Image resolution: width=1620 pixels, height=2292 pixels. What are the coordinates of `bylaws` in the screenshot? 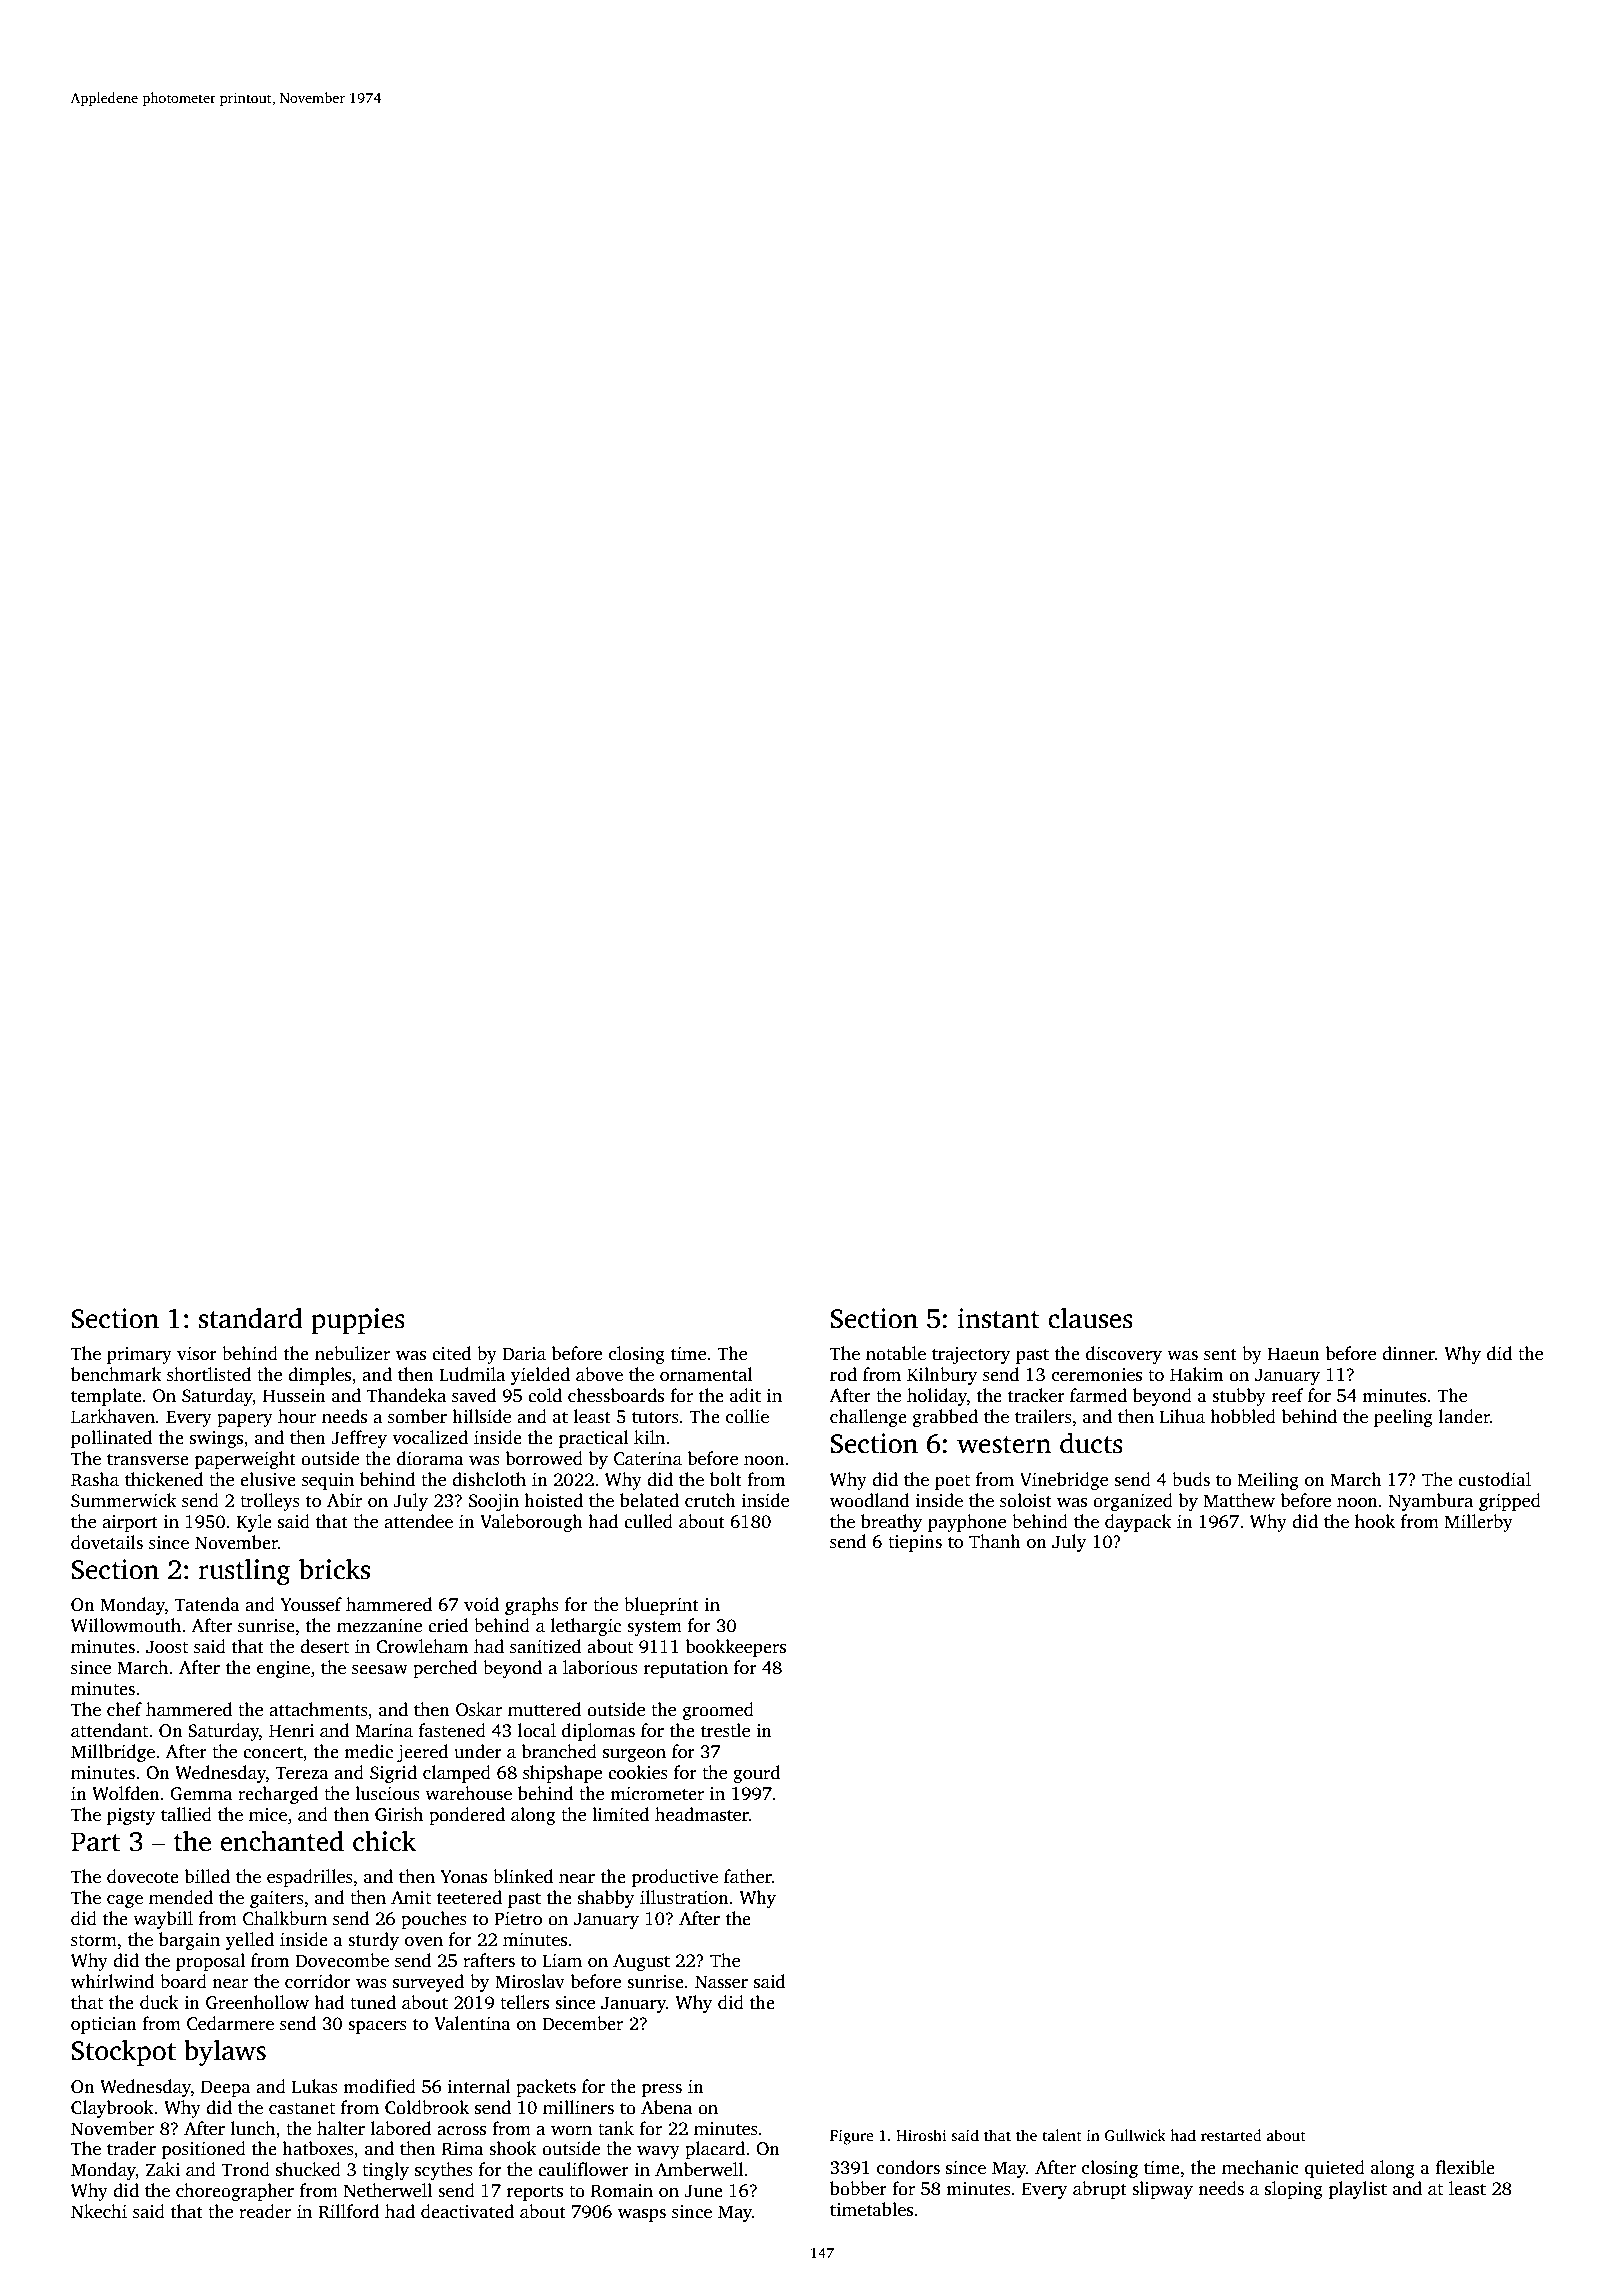 It's located at (225, 2052).
